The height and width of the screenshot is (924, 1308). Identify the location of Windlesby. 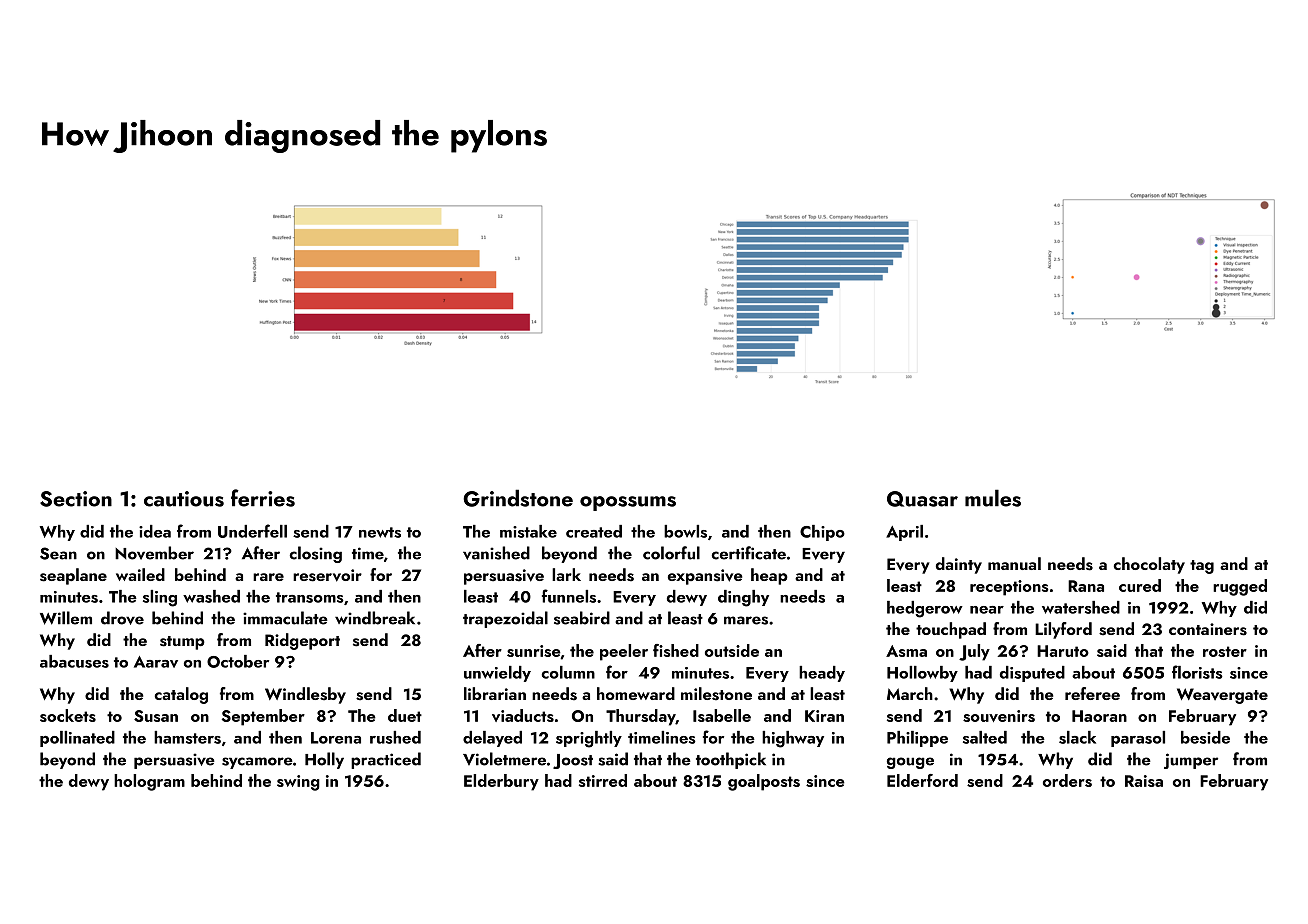
(305, 695).
